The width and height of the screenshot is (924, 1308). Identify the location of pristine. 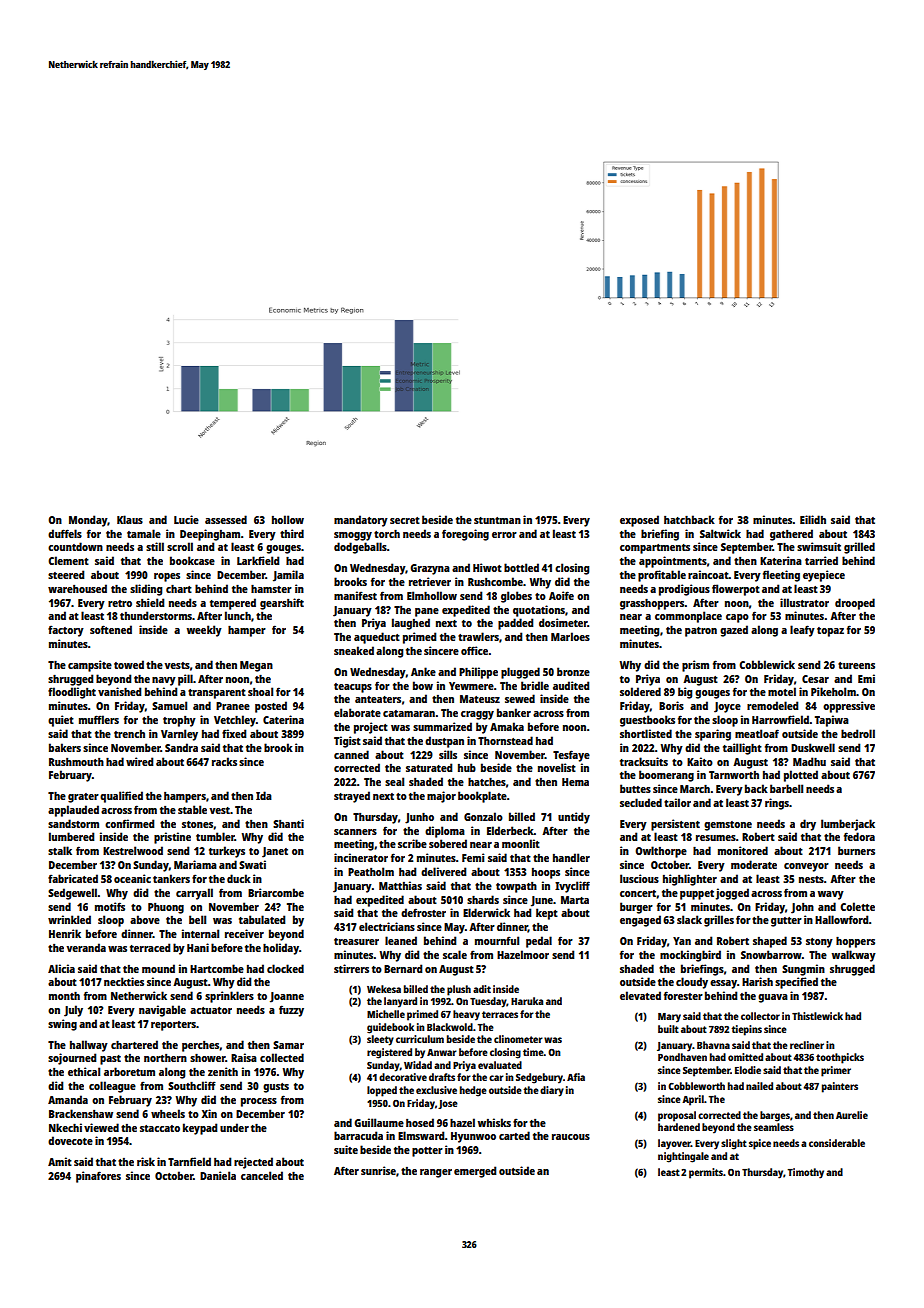
(172, 838).
